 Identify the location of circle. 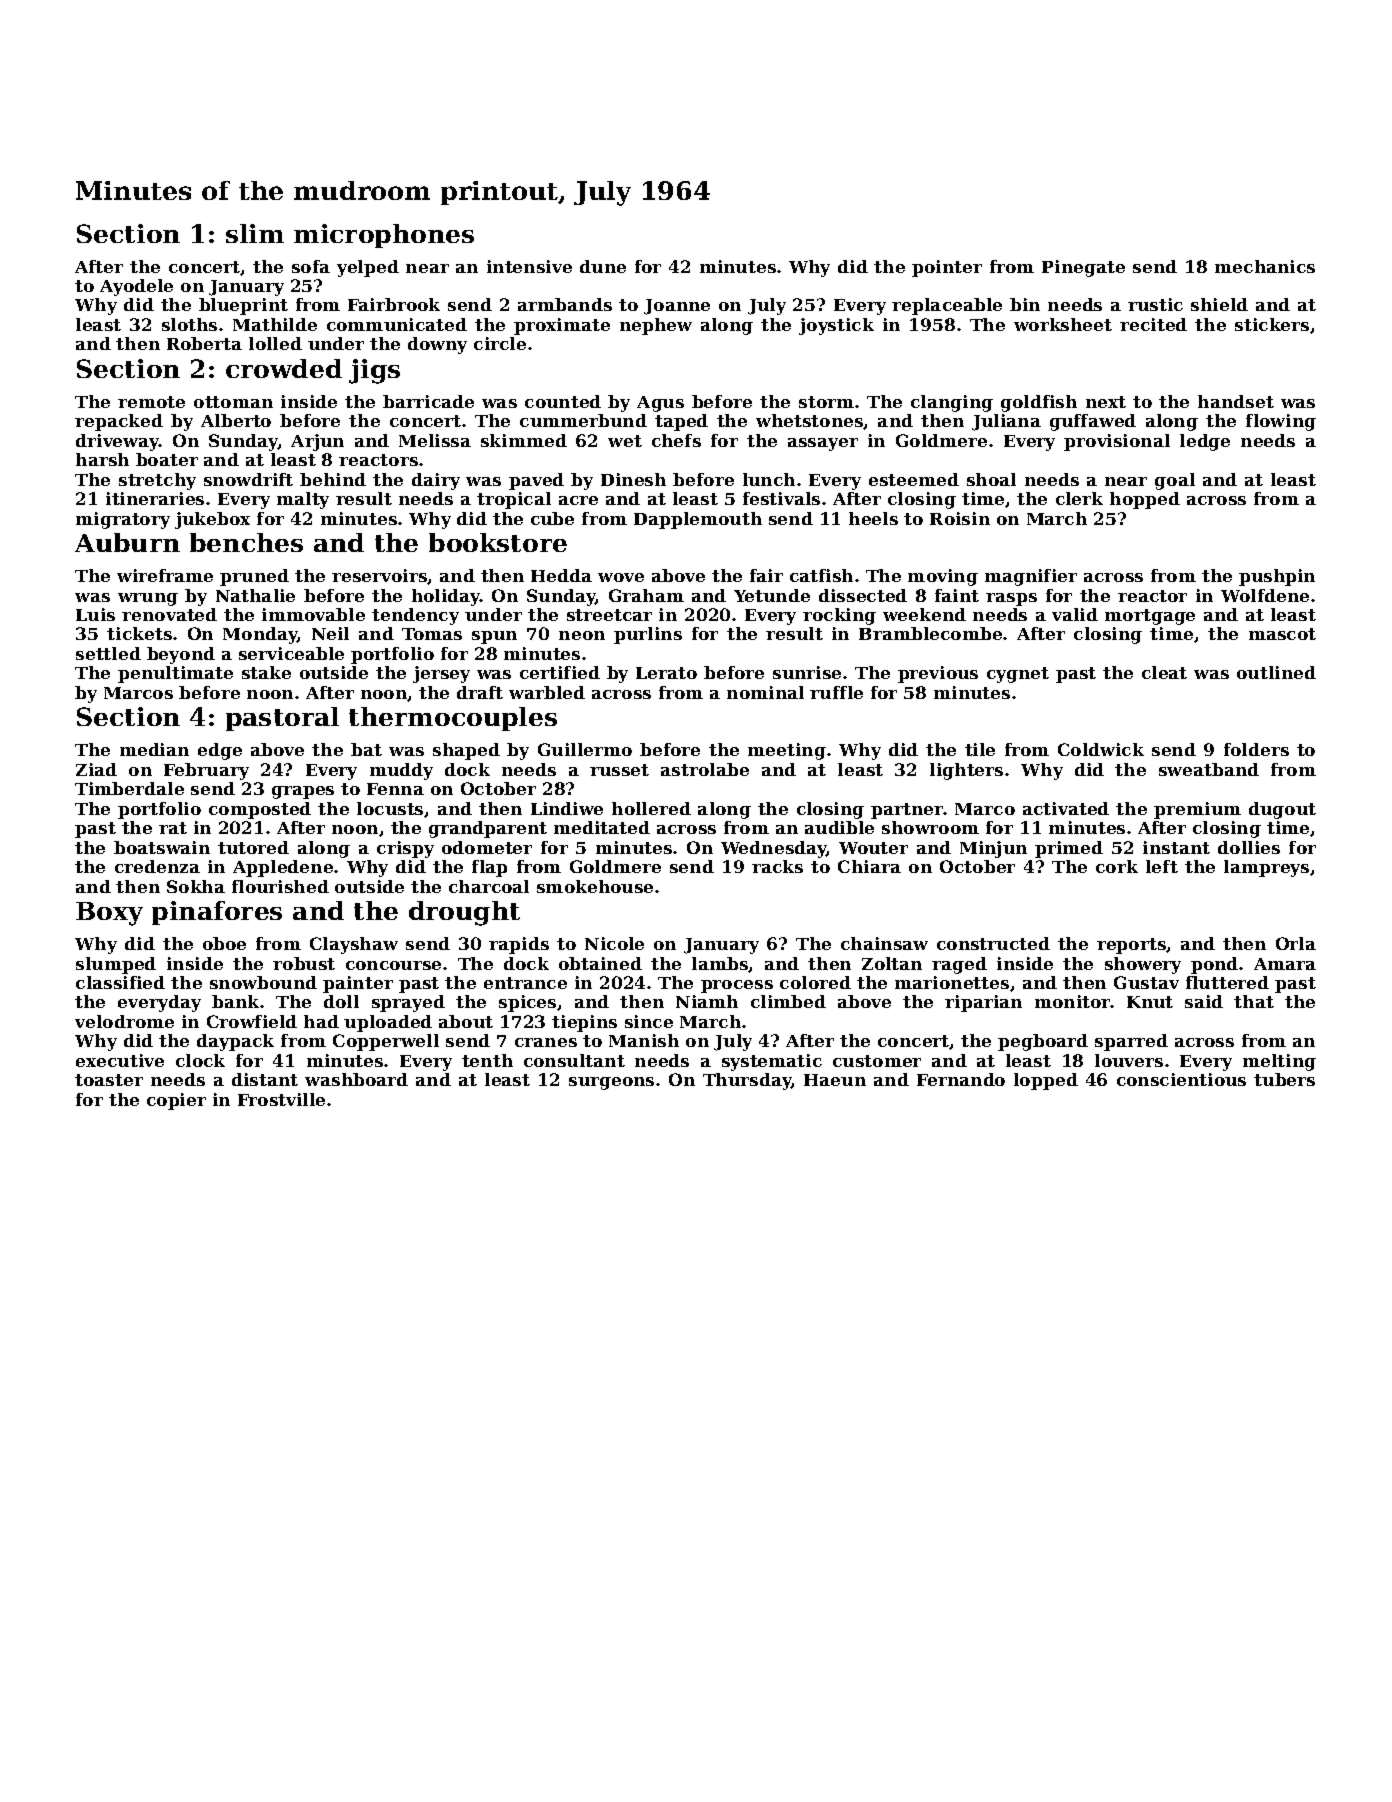
(500, 343).
